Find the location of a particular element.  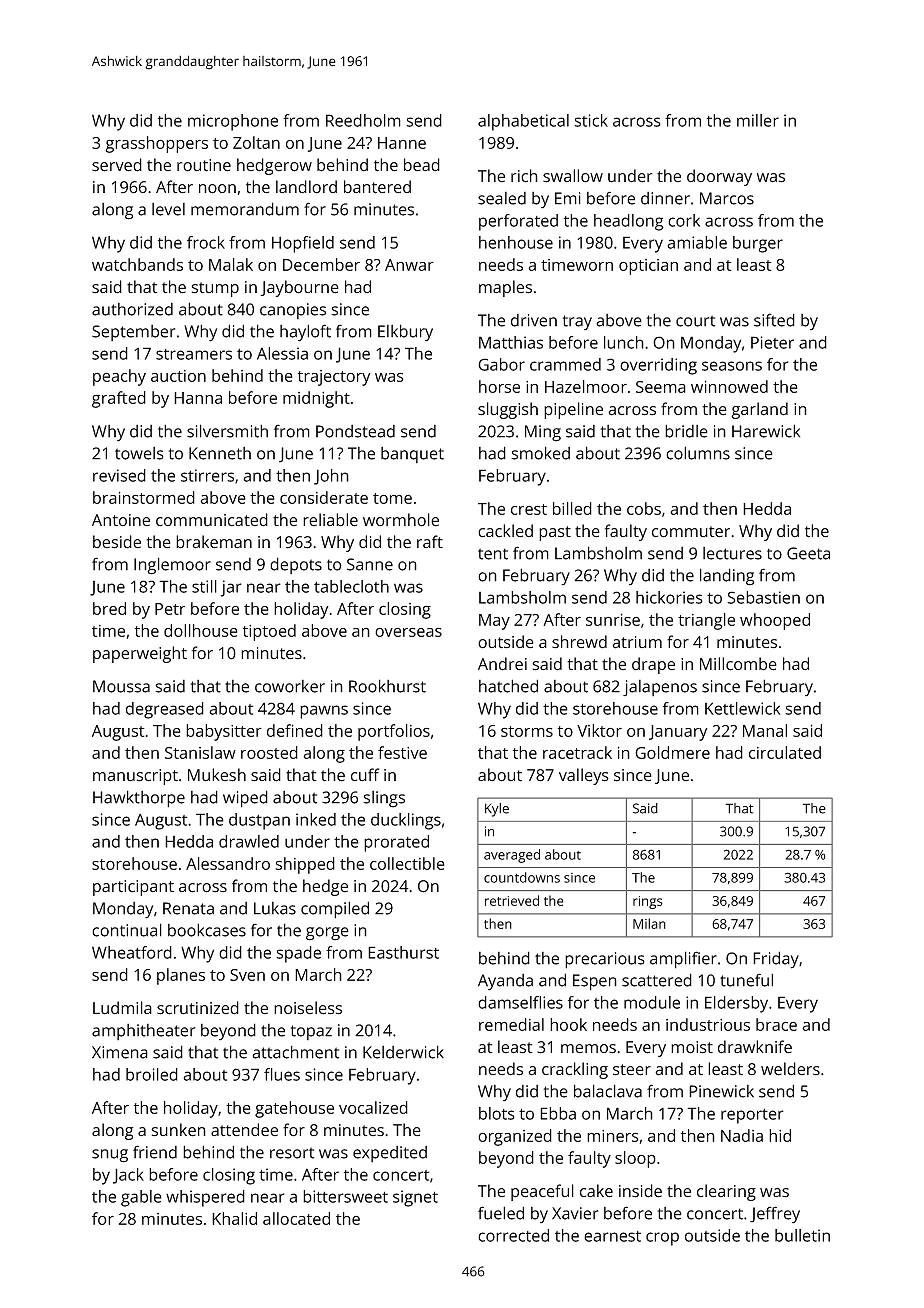

towels is located at coordinates (139, 453).
